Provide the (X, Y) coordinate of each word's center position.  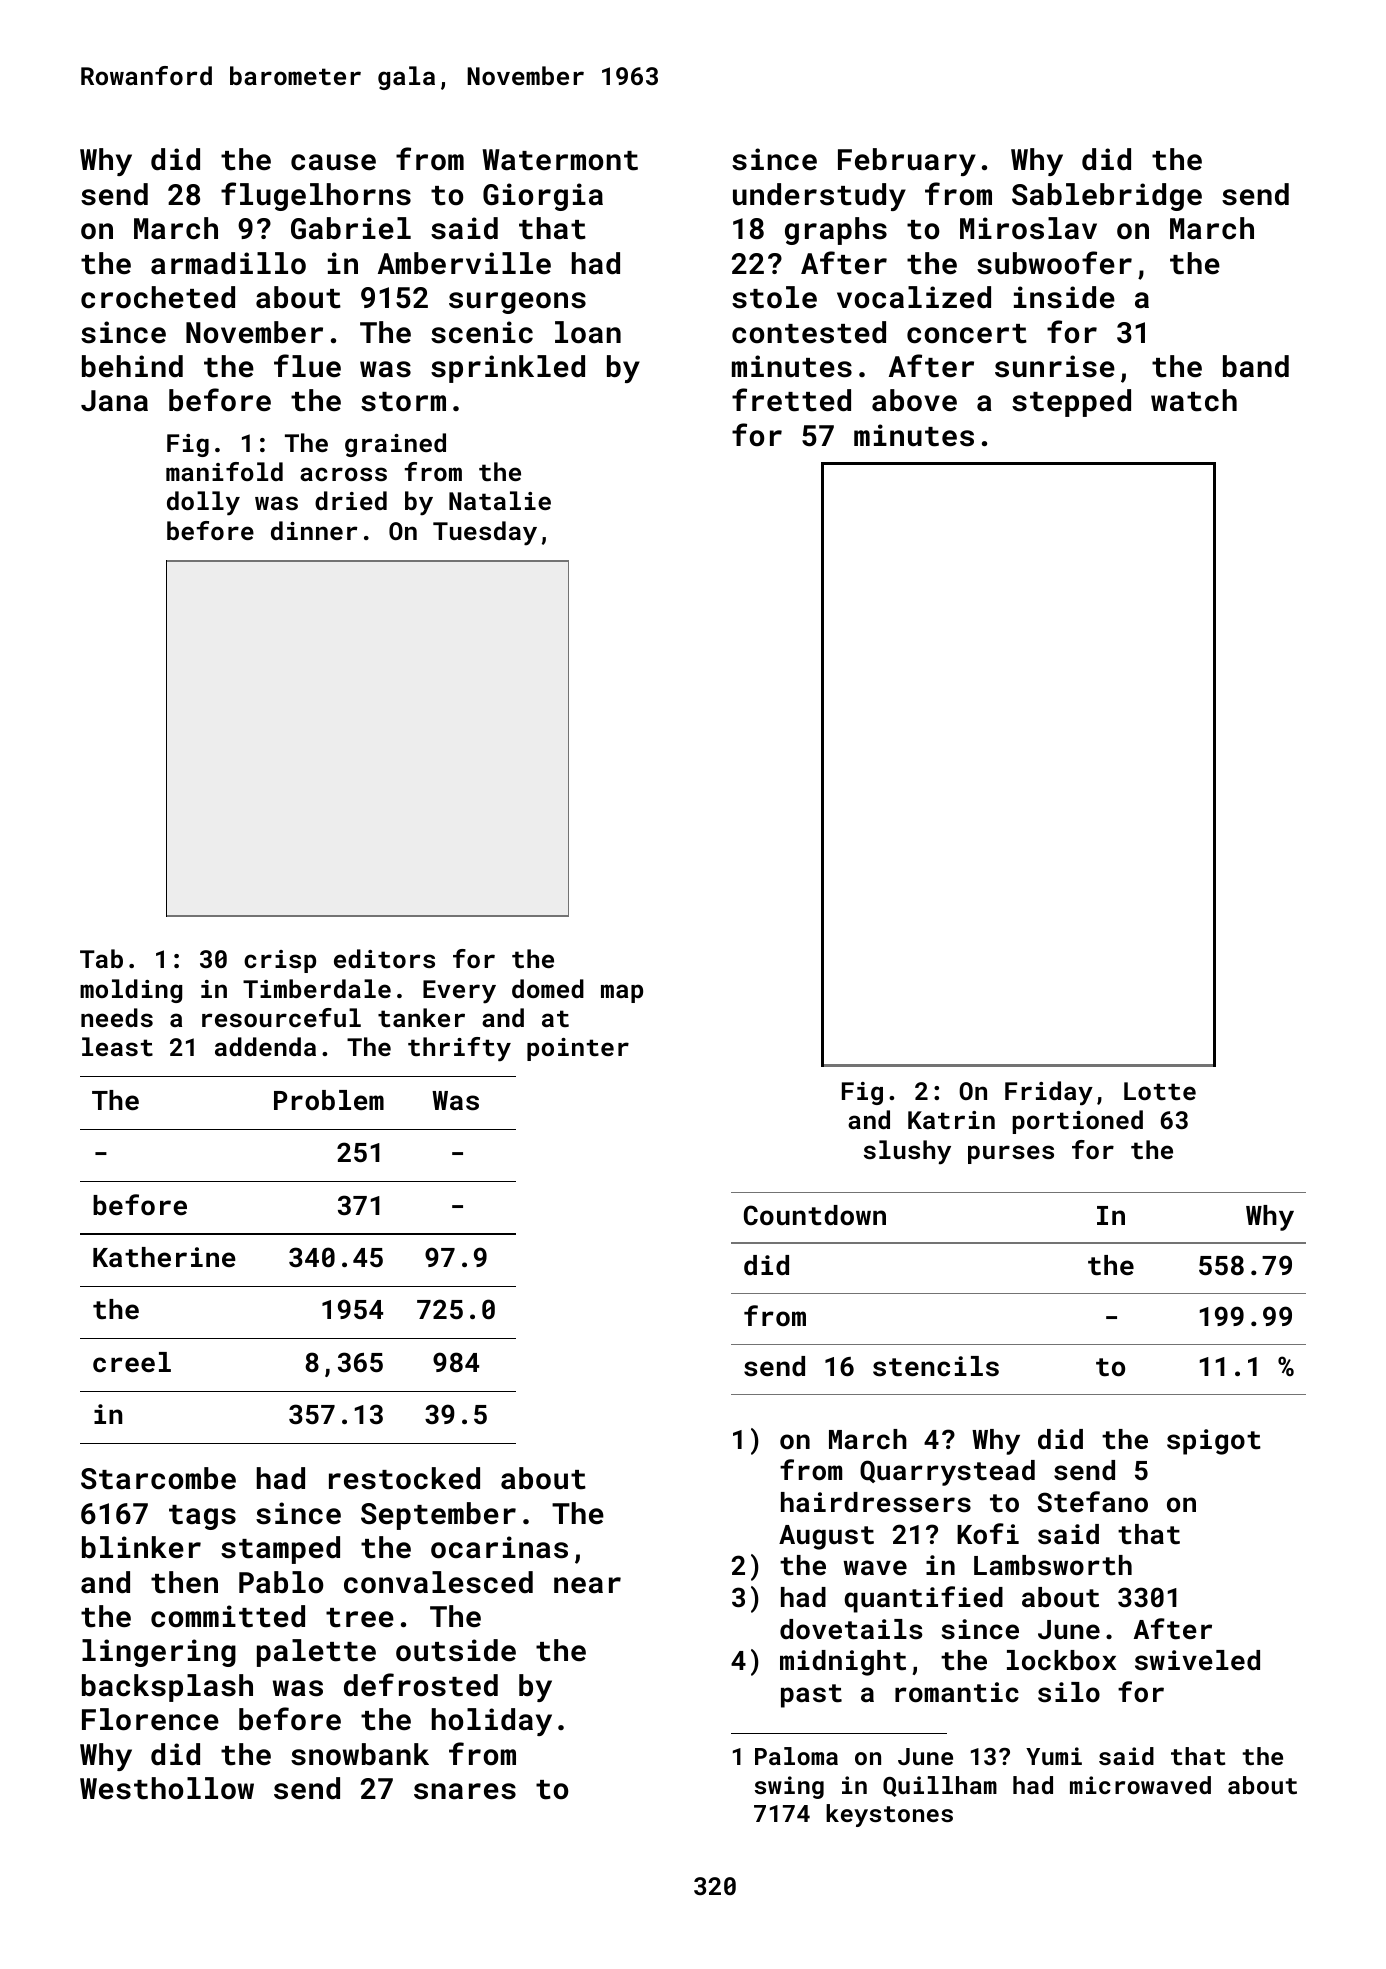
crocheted (158, 297)
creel (132, 1362)
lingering (159, 1653)
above (914, 400)
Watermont (560, 160)
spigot (1214, 1442)
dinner (314, 530)
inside (1064, 297)
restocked (404, 1478)
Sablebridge (1107, 197)
